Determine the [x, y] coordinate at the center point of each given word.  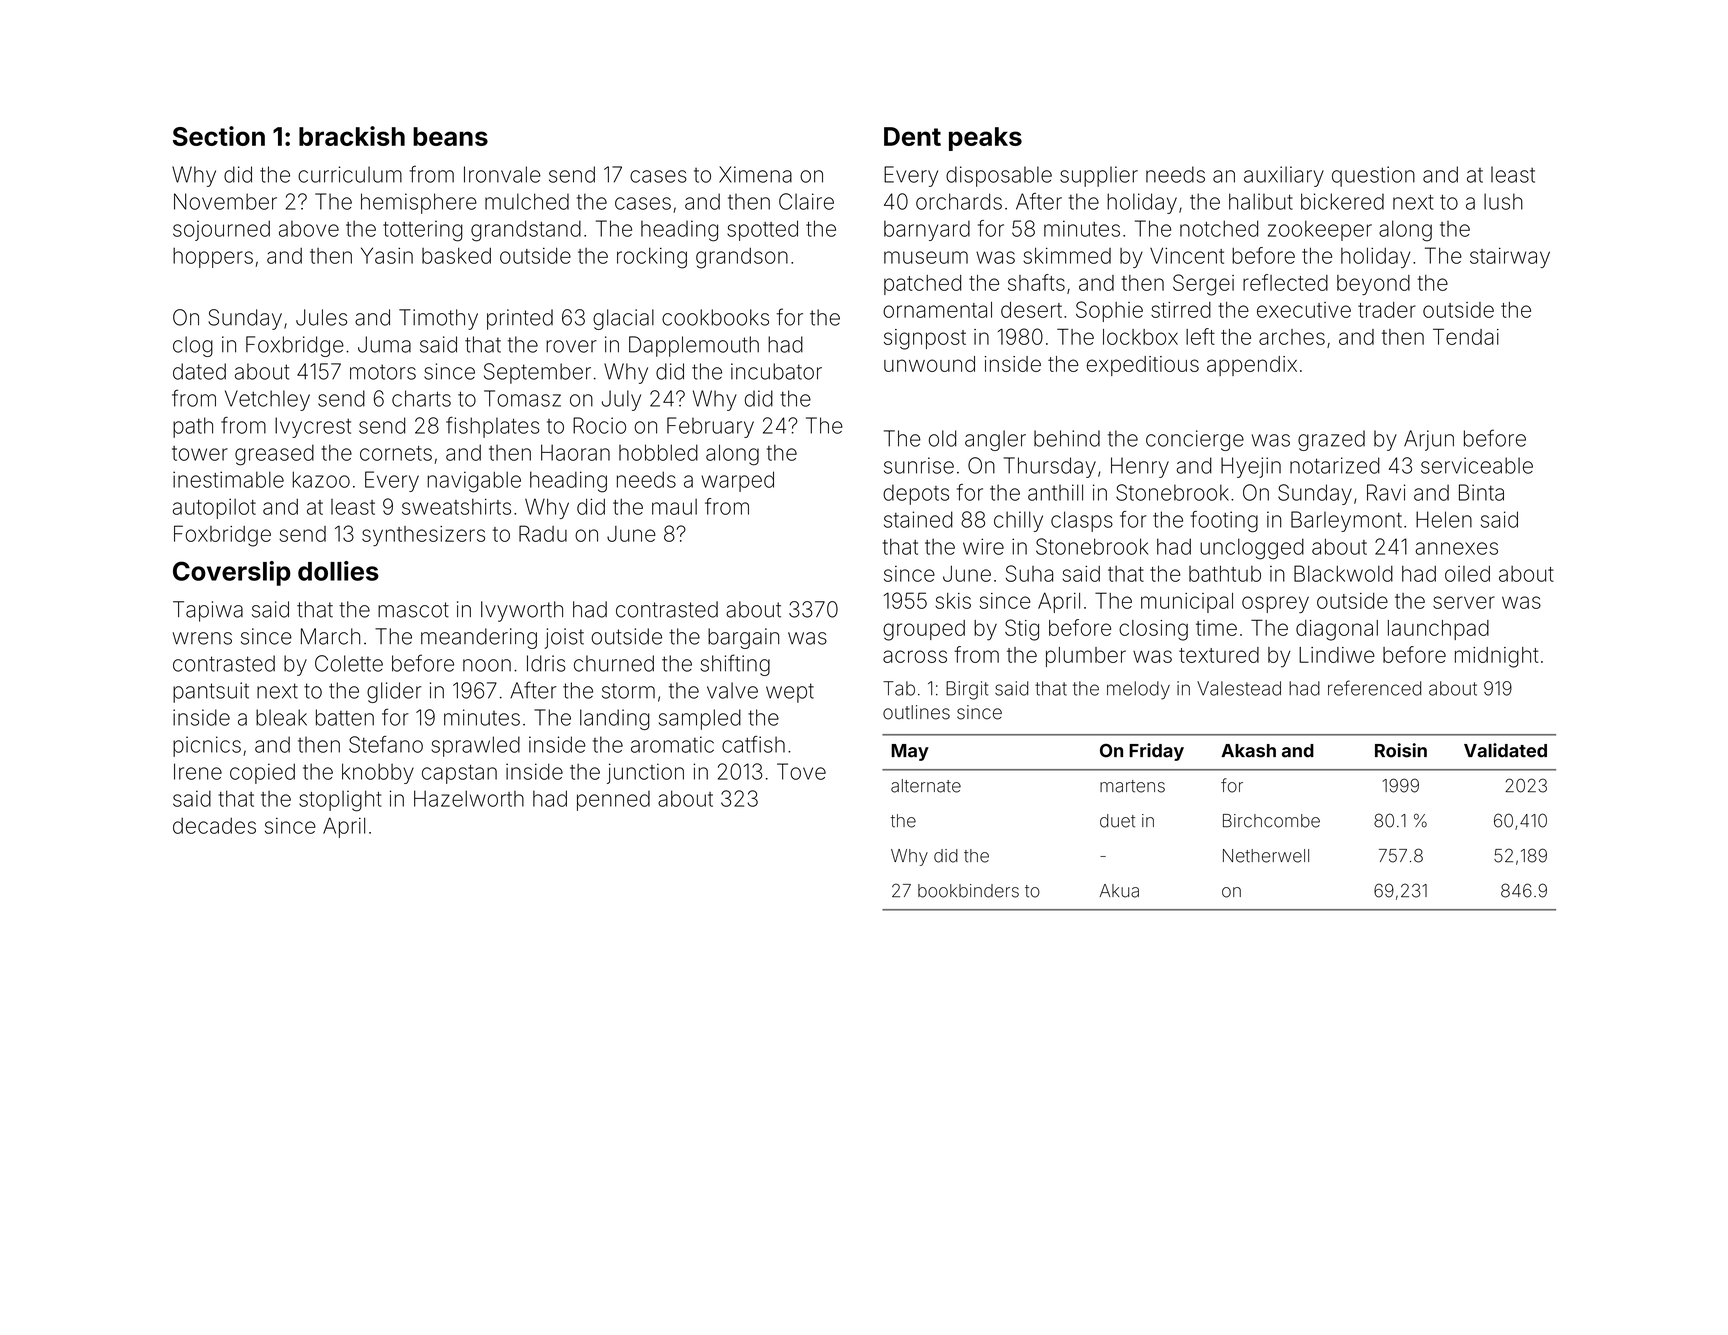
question [1373, 176]
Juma [384, 344]
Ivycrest [313, 427]
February [710, 427]
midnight [1497, 657]
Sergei [1203, 285]
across [915, 656]
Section [219, 136]
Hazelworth [469, 798]
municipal [1187, 603]
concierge [1195, 440]
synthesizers [423, 536]
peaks [985, 139]
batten [345, 717]
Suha [1029, 573]
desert [1031, 310]
